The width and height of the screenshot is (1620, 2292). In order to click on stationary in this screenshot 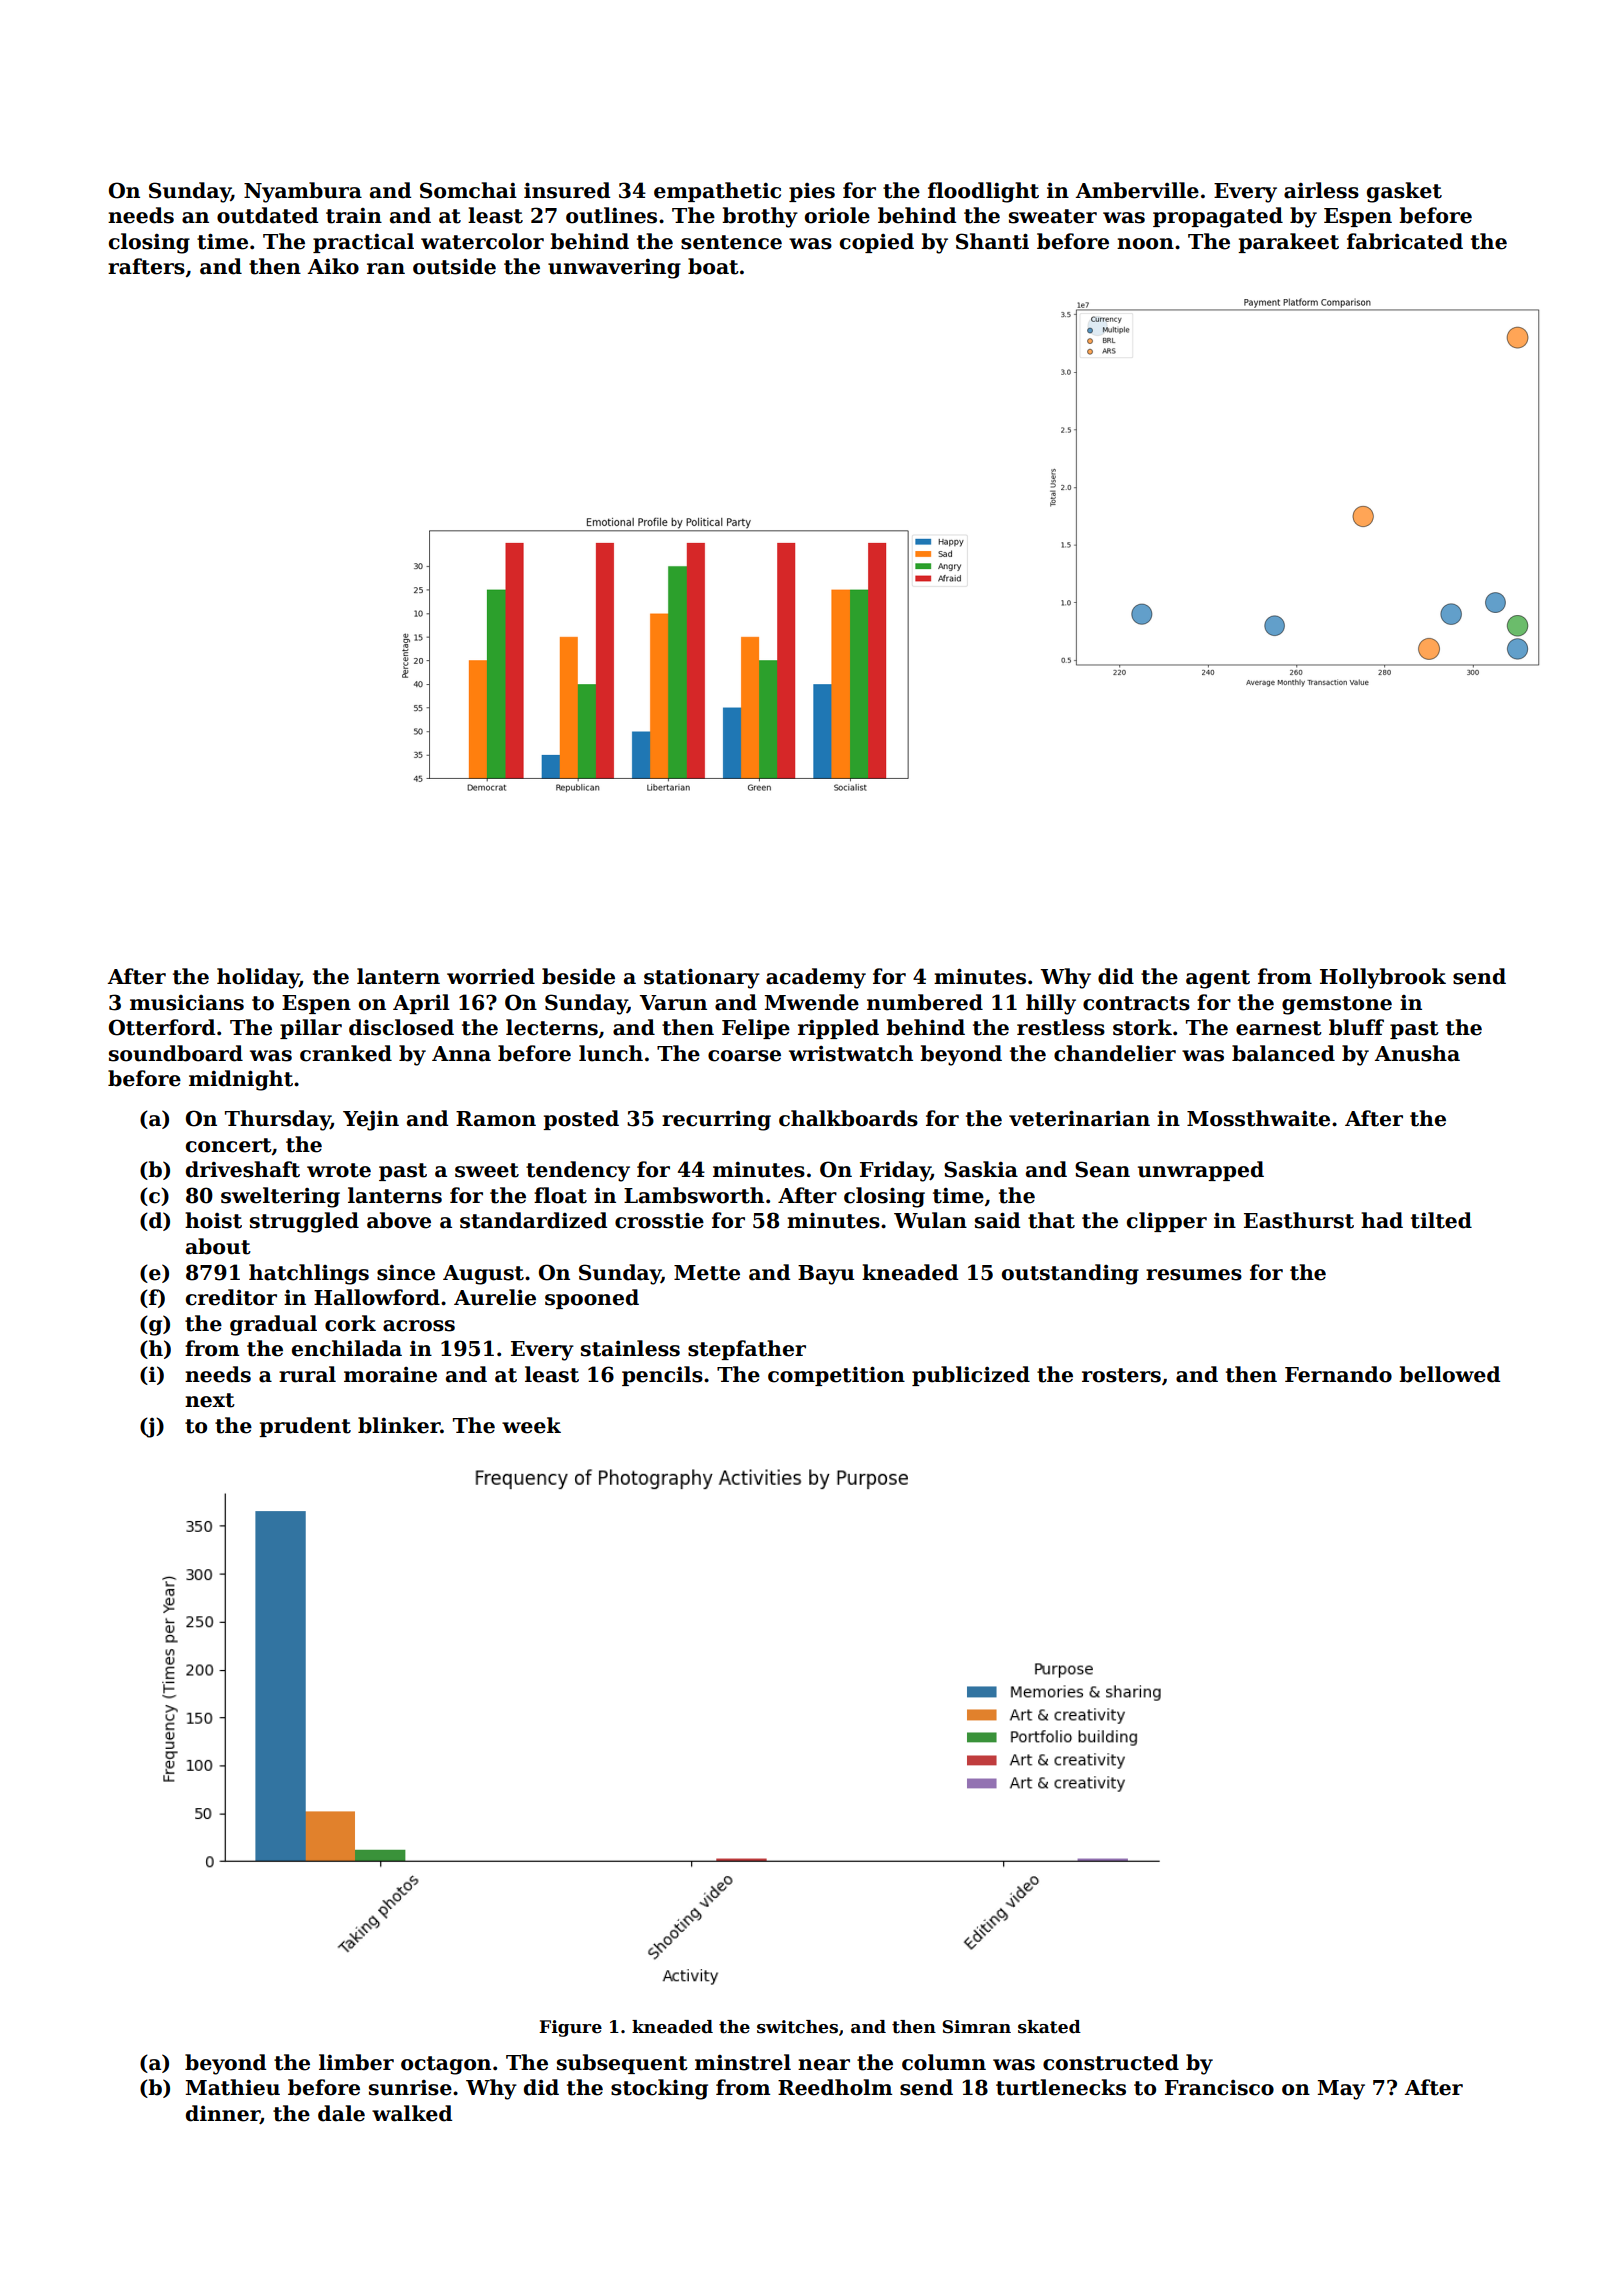, I will do `click(702, 978)`.
